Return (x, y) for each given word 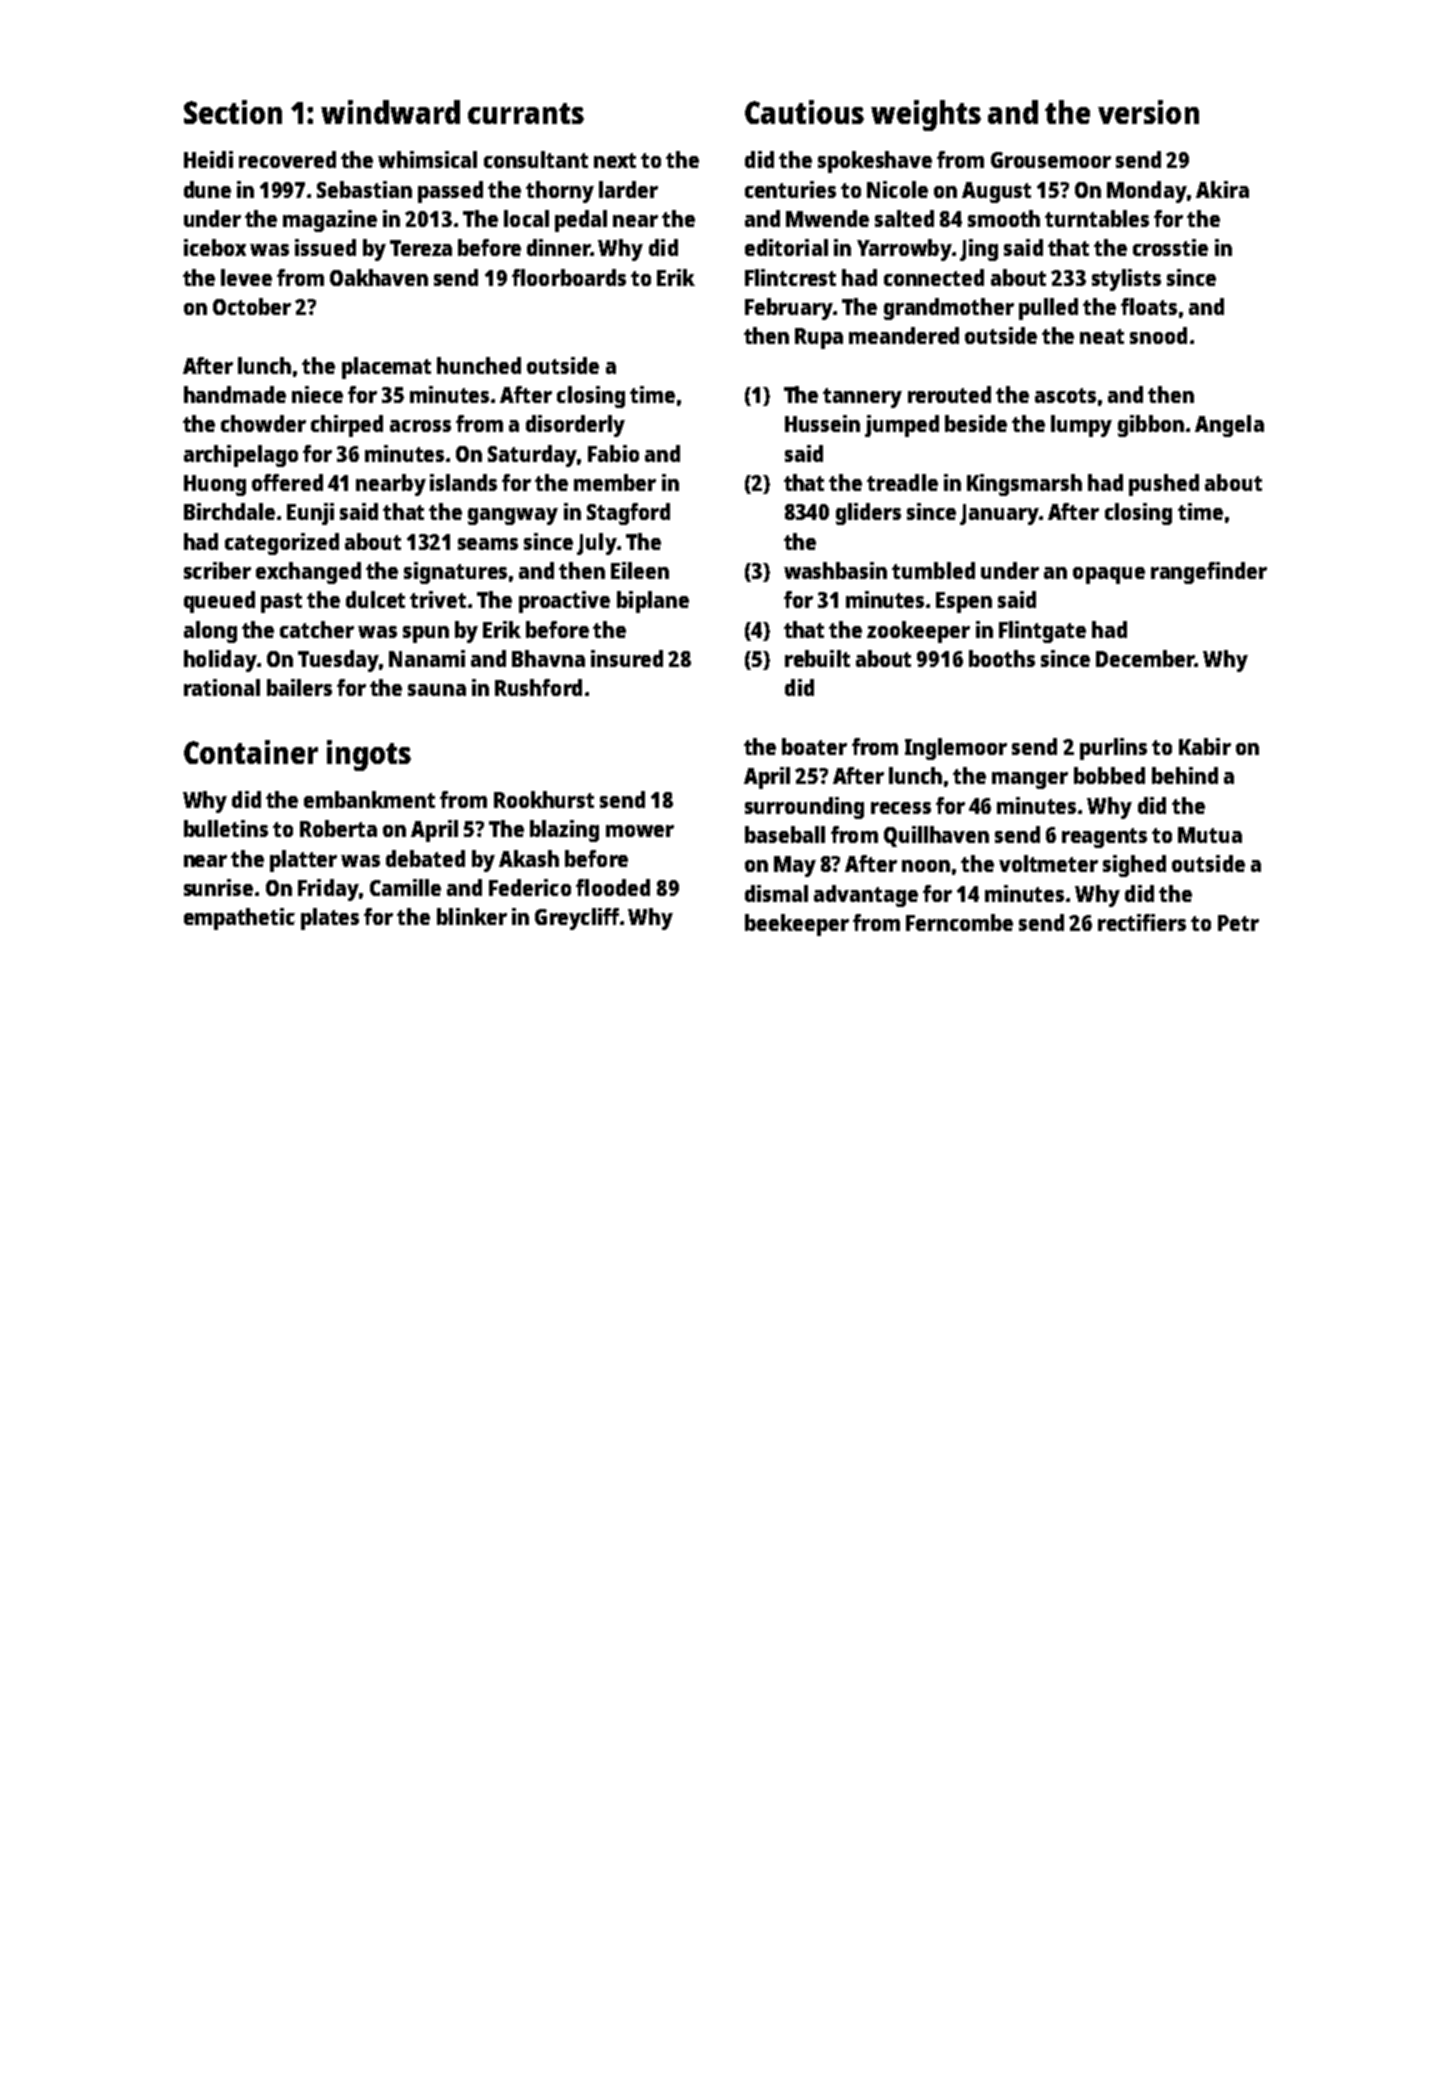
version (1148, 112)
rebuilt (817, 658)
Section (233, 112)
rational (222, 687)
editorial (786, 247)
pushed (1164, 485)
